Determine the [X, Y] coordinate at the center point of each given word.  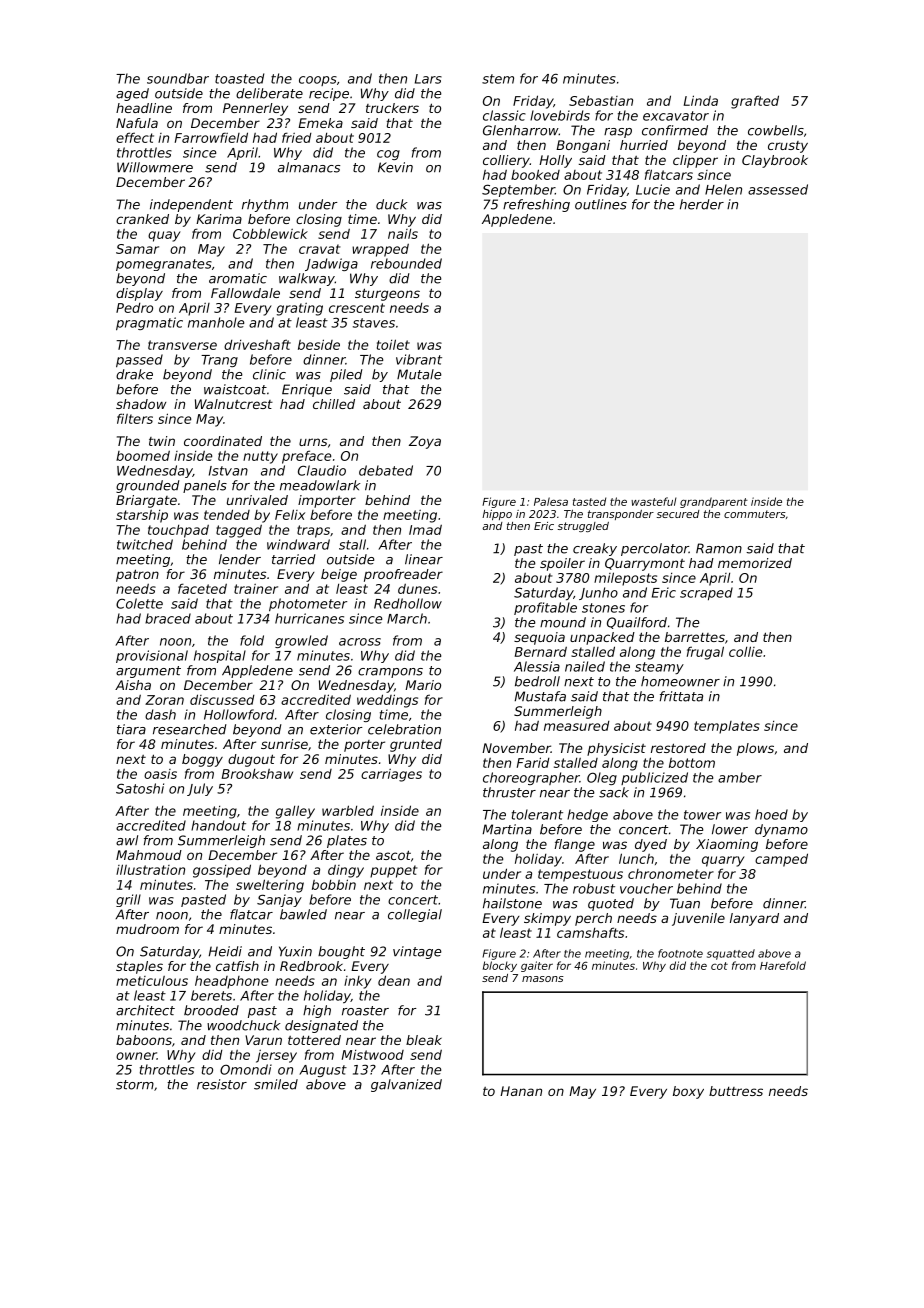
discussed [222, 699]
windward [298, 544]
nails [403, 234]
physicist [616, 749]
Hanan [521, 1091]
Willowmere [155, 167]
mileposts [625, 579]
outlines [601, 204]
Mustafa [540, 696]
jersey [276, 1056]
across [360, 642]
